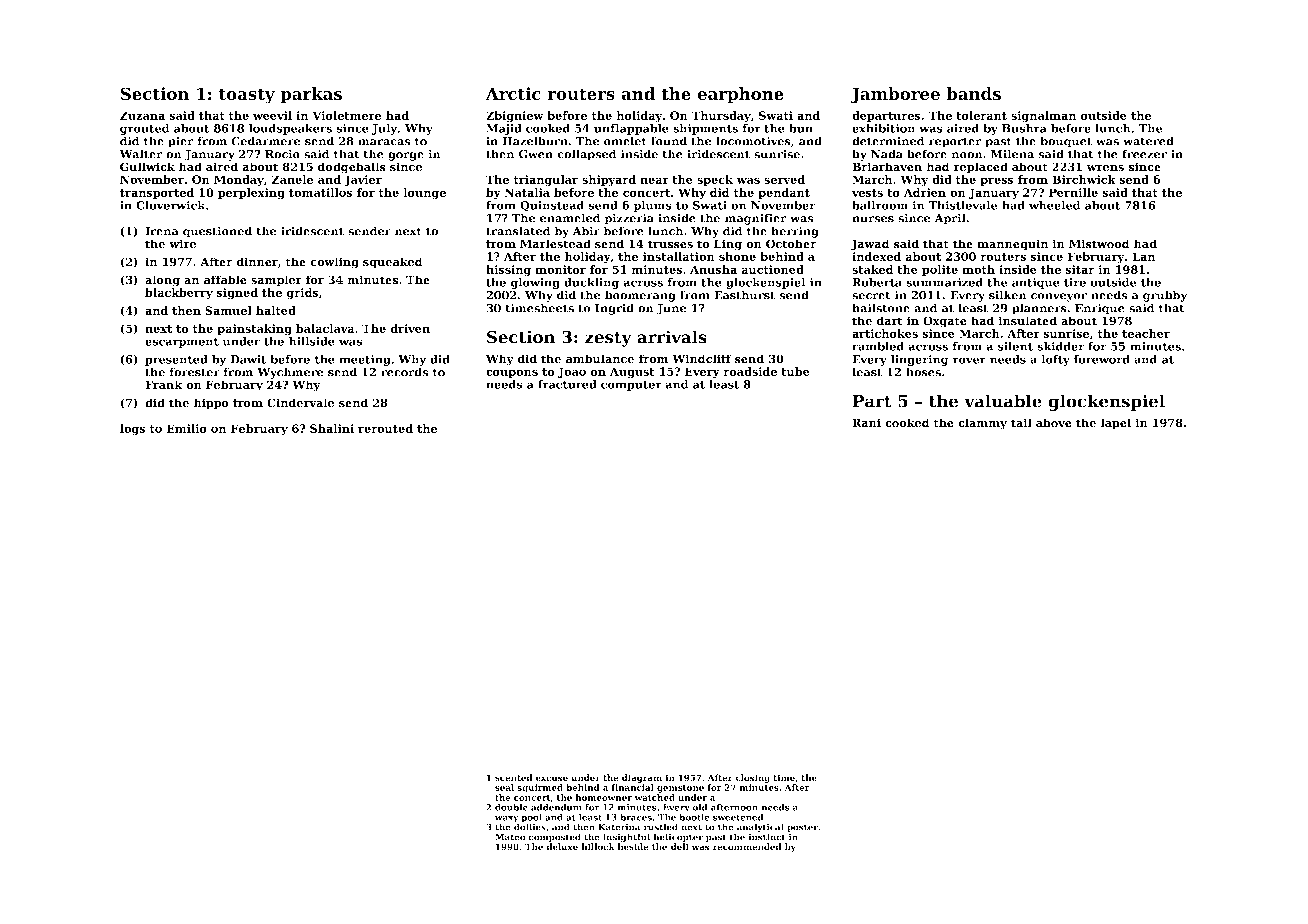  Describe the element at coordinates (513, 777) in the screenshot. I see `scented` at that location.
